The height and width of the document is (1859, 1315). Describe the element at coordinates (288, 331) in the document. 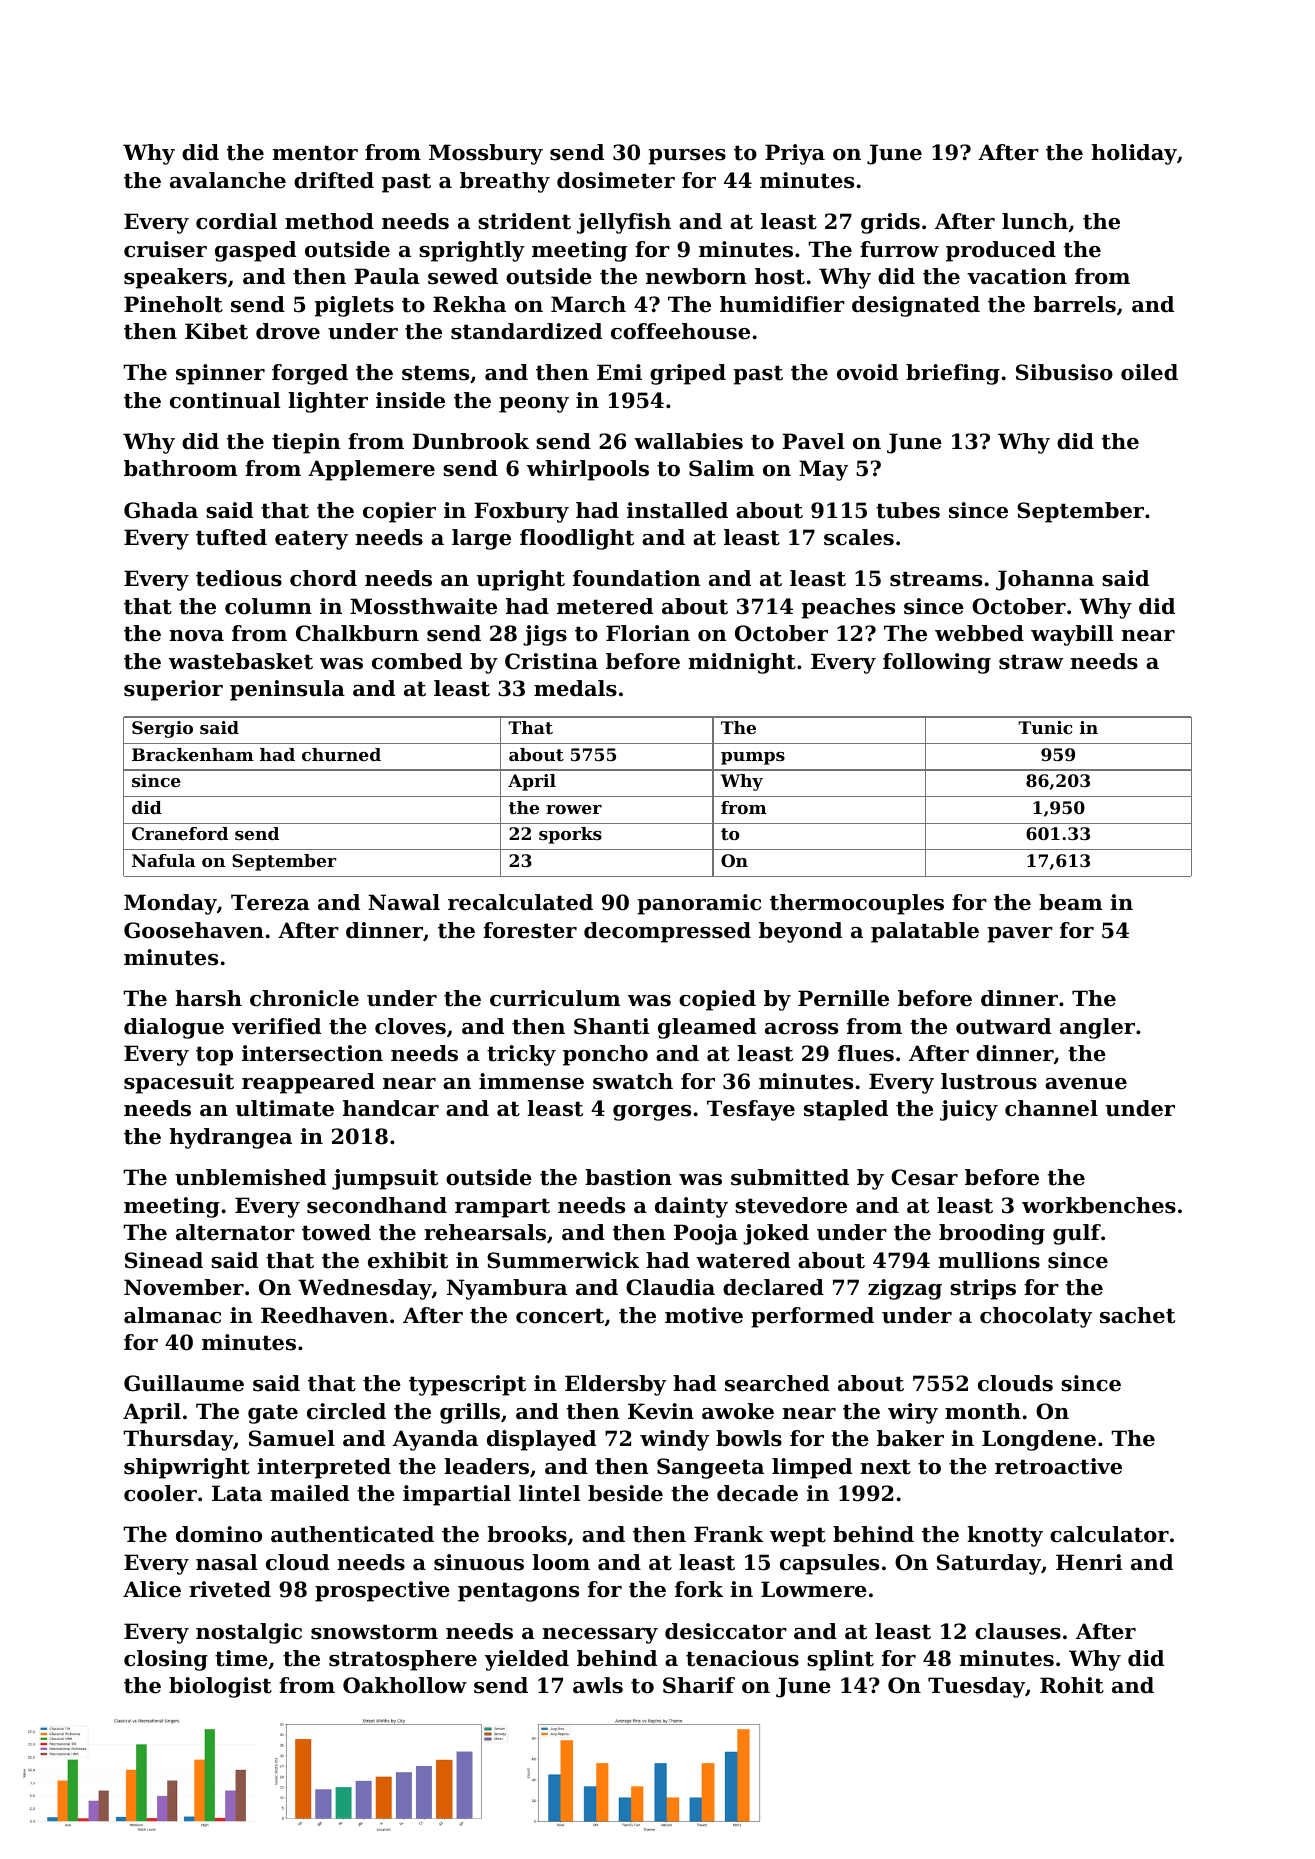

I see `drove` at that location.
